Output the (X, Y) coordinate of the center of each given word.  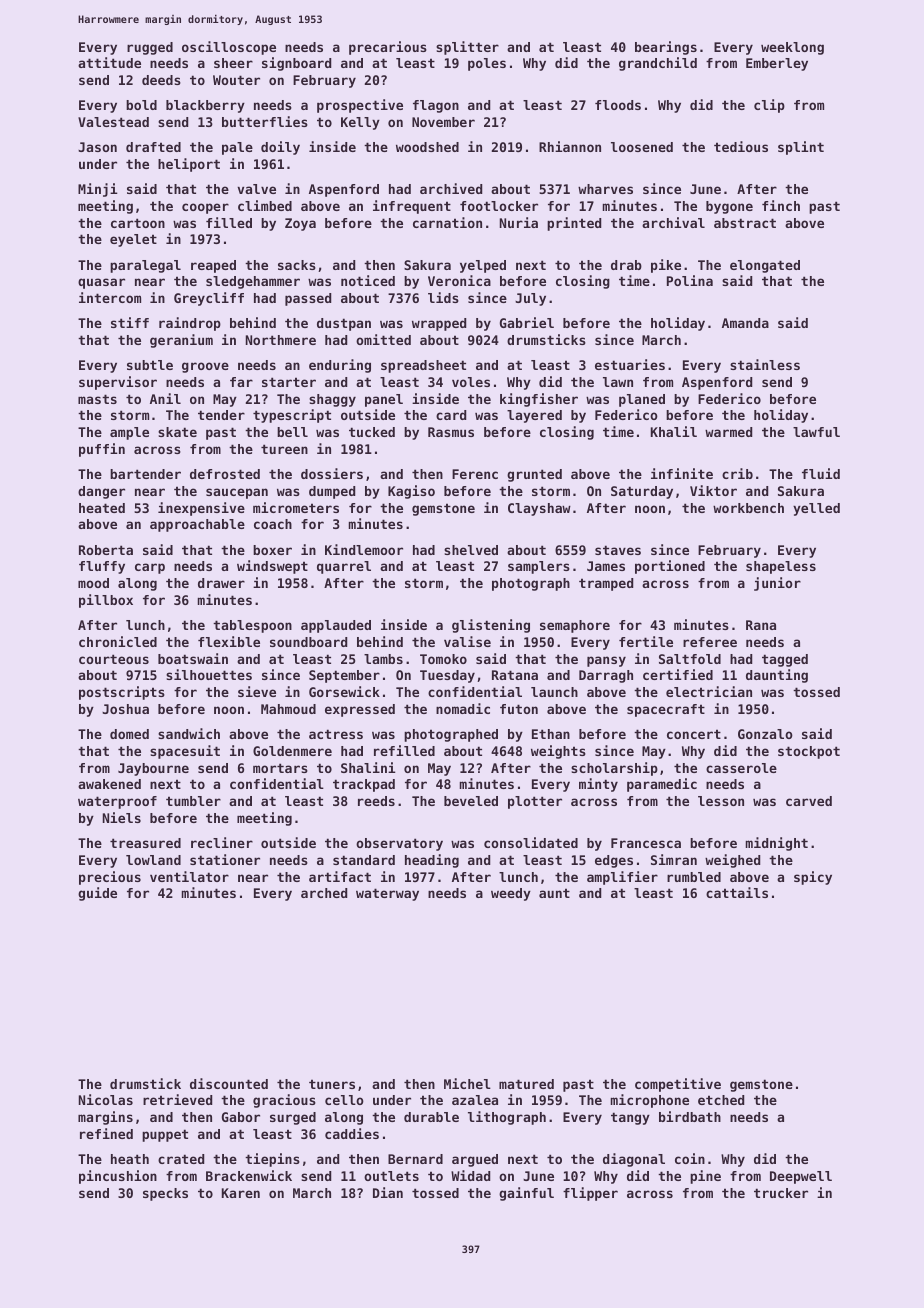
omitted (383, 339)
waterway (387, 894)
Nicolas (106, 1099)
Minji (98, 190)
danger (101, 492)
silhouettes (209, 674)
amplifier (622, 878)
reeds (376, 801)
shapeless (781, 567)
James (606, 566)
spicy (813, 878)
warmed (728, 432)
